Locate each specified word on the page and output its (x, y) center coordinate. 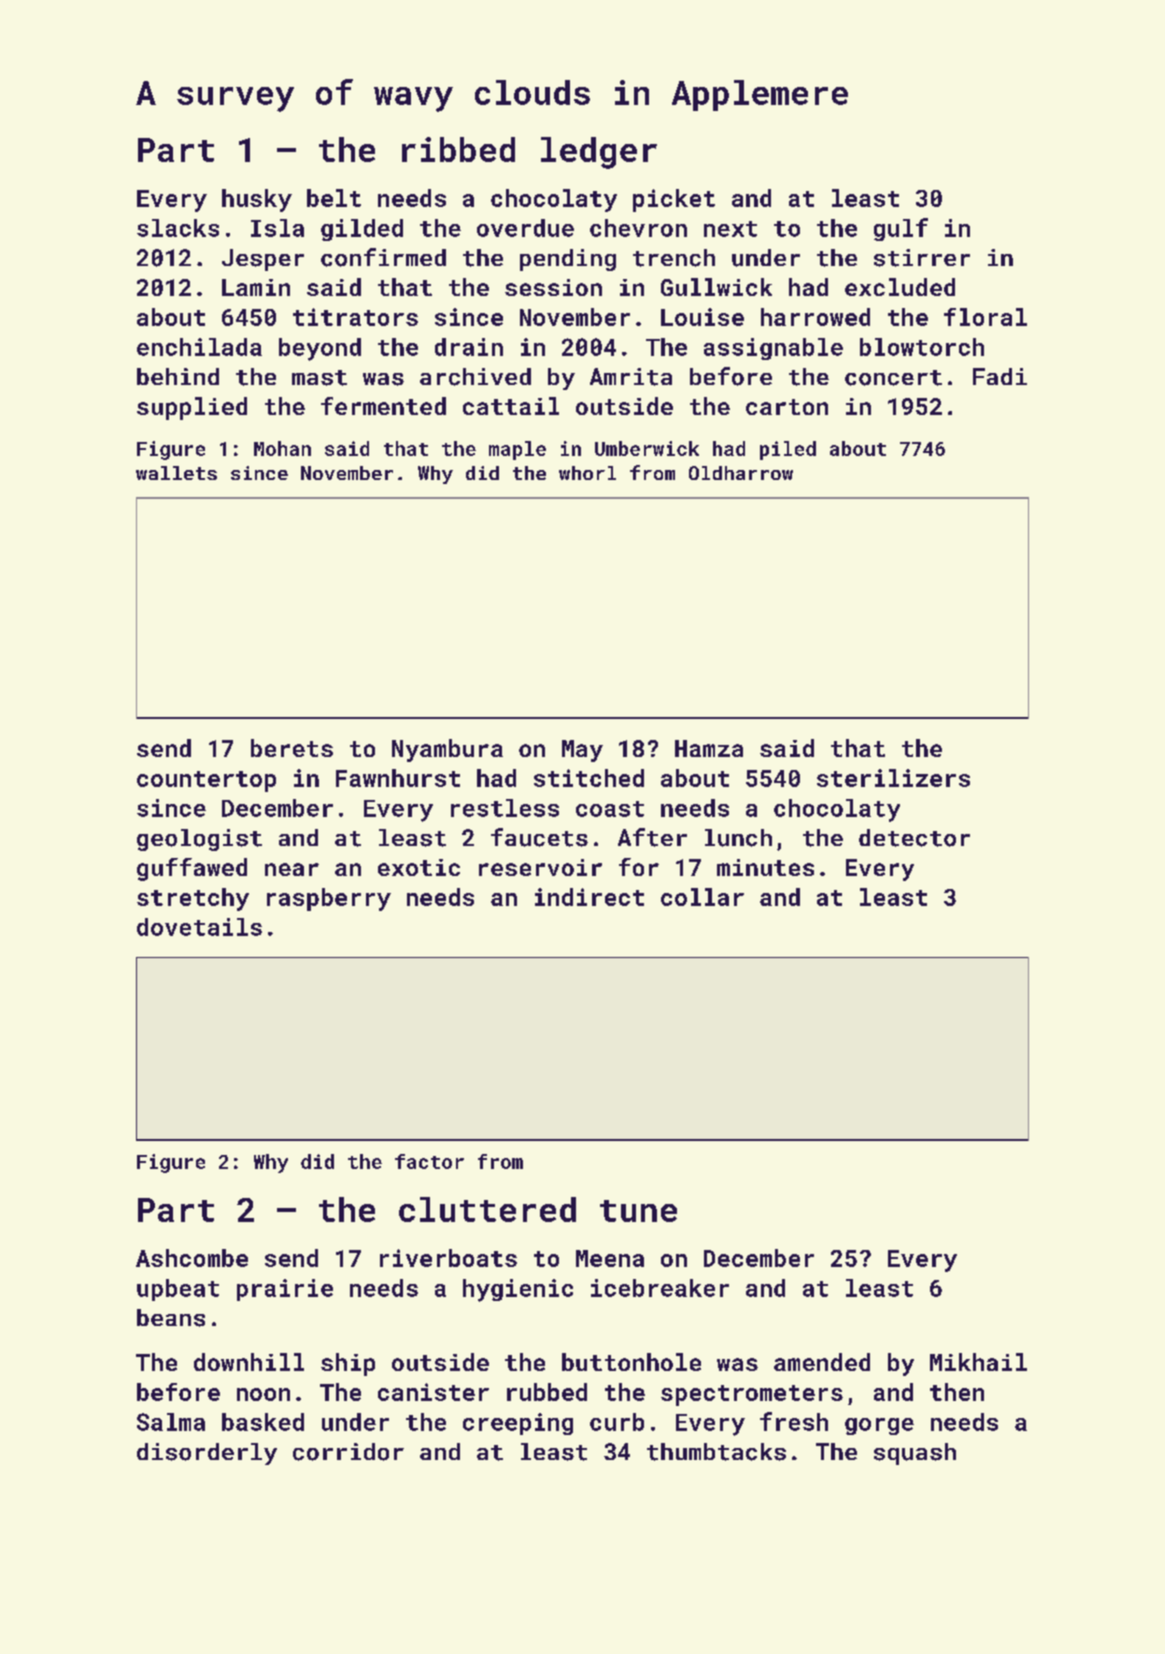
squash (915, 1454)
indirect (589, 897)
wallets (176, 473)
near (292, 869)
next (730, 229)
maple (517, 450)
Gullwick (716, 287)
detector (914, 838)
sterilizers (893, 778)
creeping (518, 1424)
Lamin (256, 287)
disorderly (207, 1454)
